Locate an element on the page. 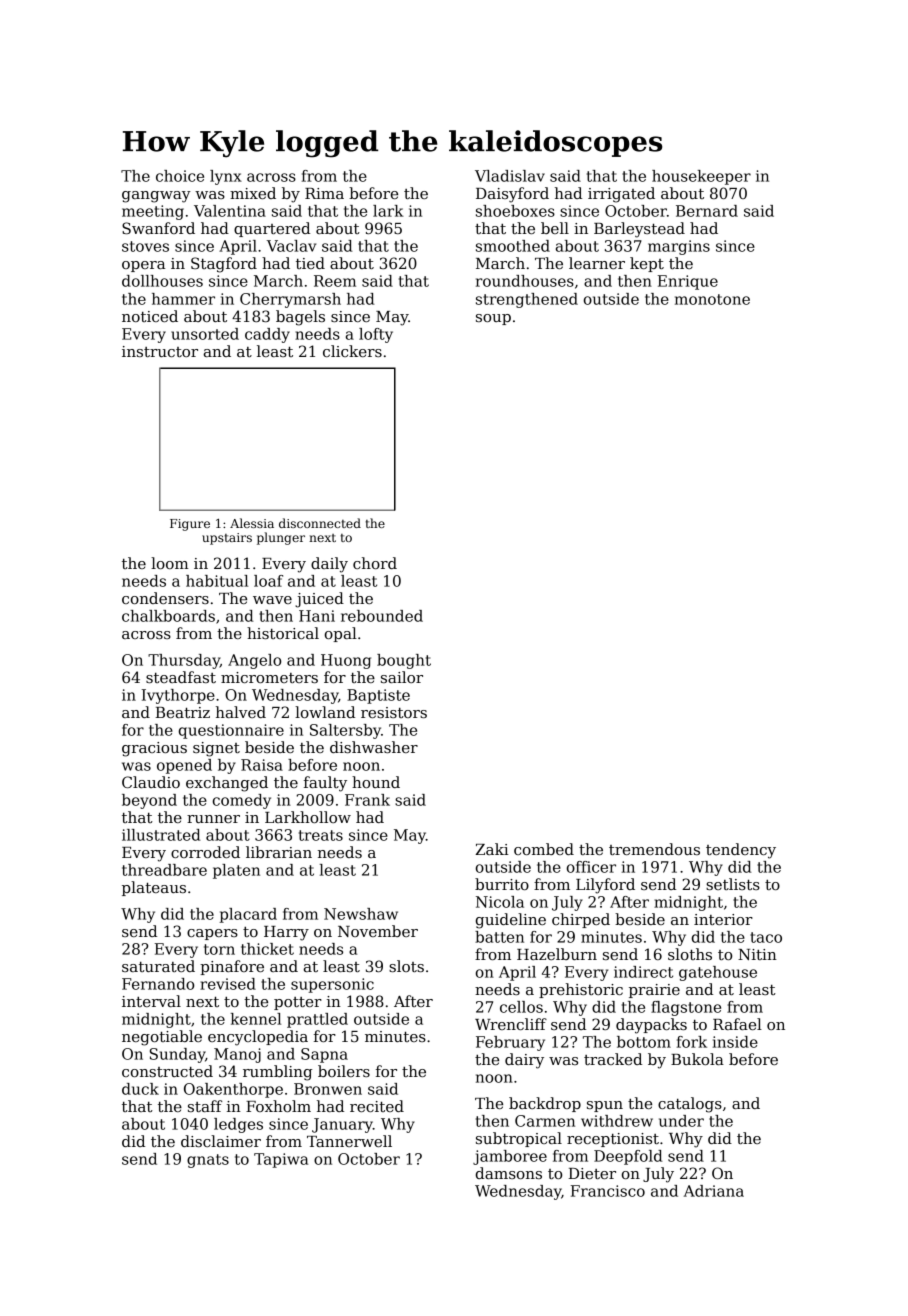  gnats is located at coordinates (208, 1161).
